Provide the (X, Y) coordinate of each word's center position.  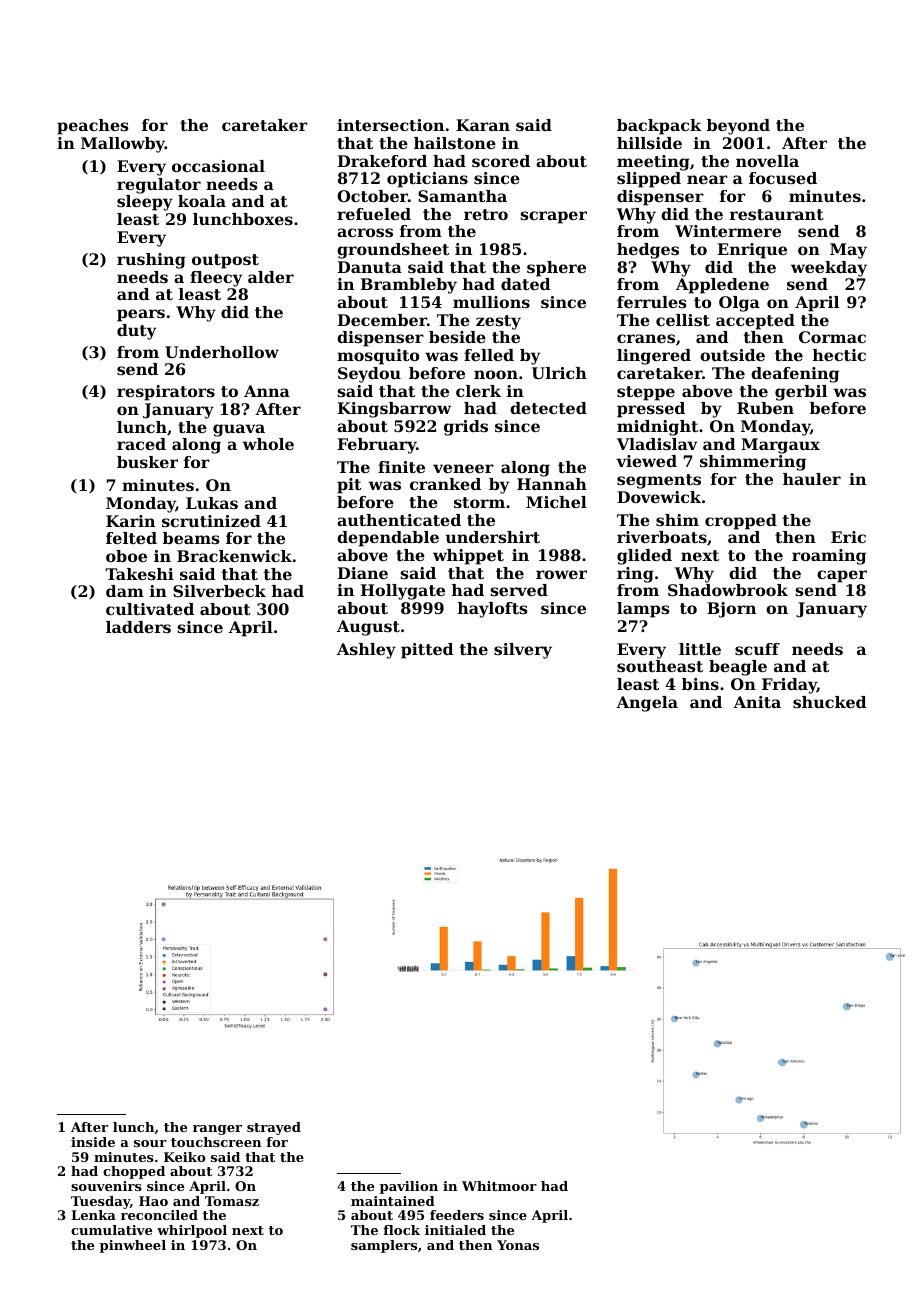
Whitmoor (499, 1186)
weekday (829, 269)
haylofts (493, 610)
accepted (755, 322)
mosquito (378, 357)
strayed (274, 1128)
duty (137, 332)
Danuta (370, 267)
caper (842, 576)
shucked (829, 702)
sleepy (145, 203)
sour (150, 1143)
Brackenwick (234, 556)
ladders (138, 627)
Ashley (366, 651)
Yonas (518, 1245)
